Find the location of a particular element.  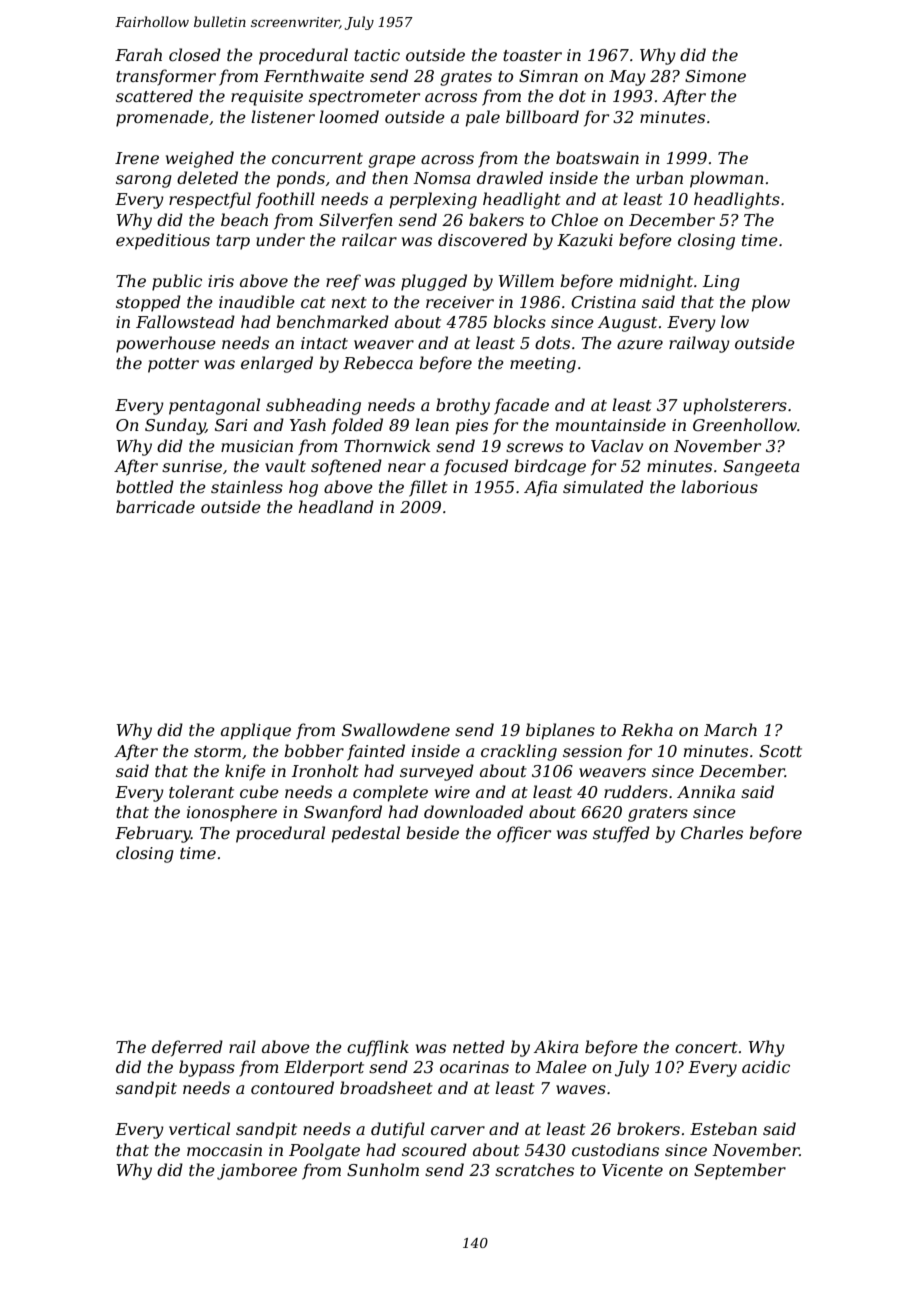

listener is located at coordinates (283, 116).
